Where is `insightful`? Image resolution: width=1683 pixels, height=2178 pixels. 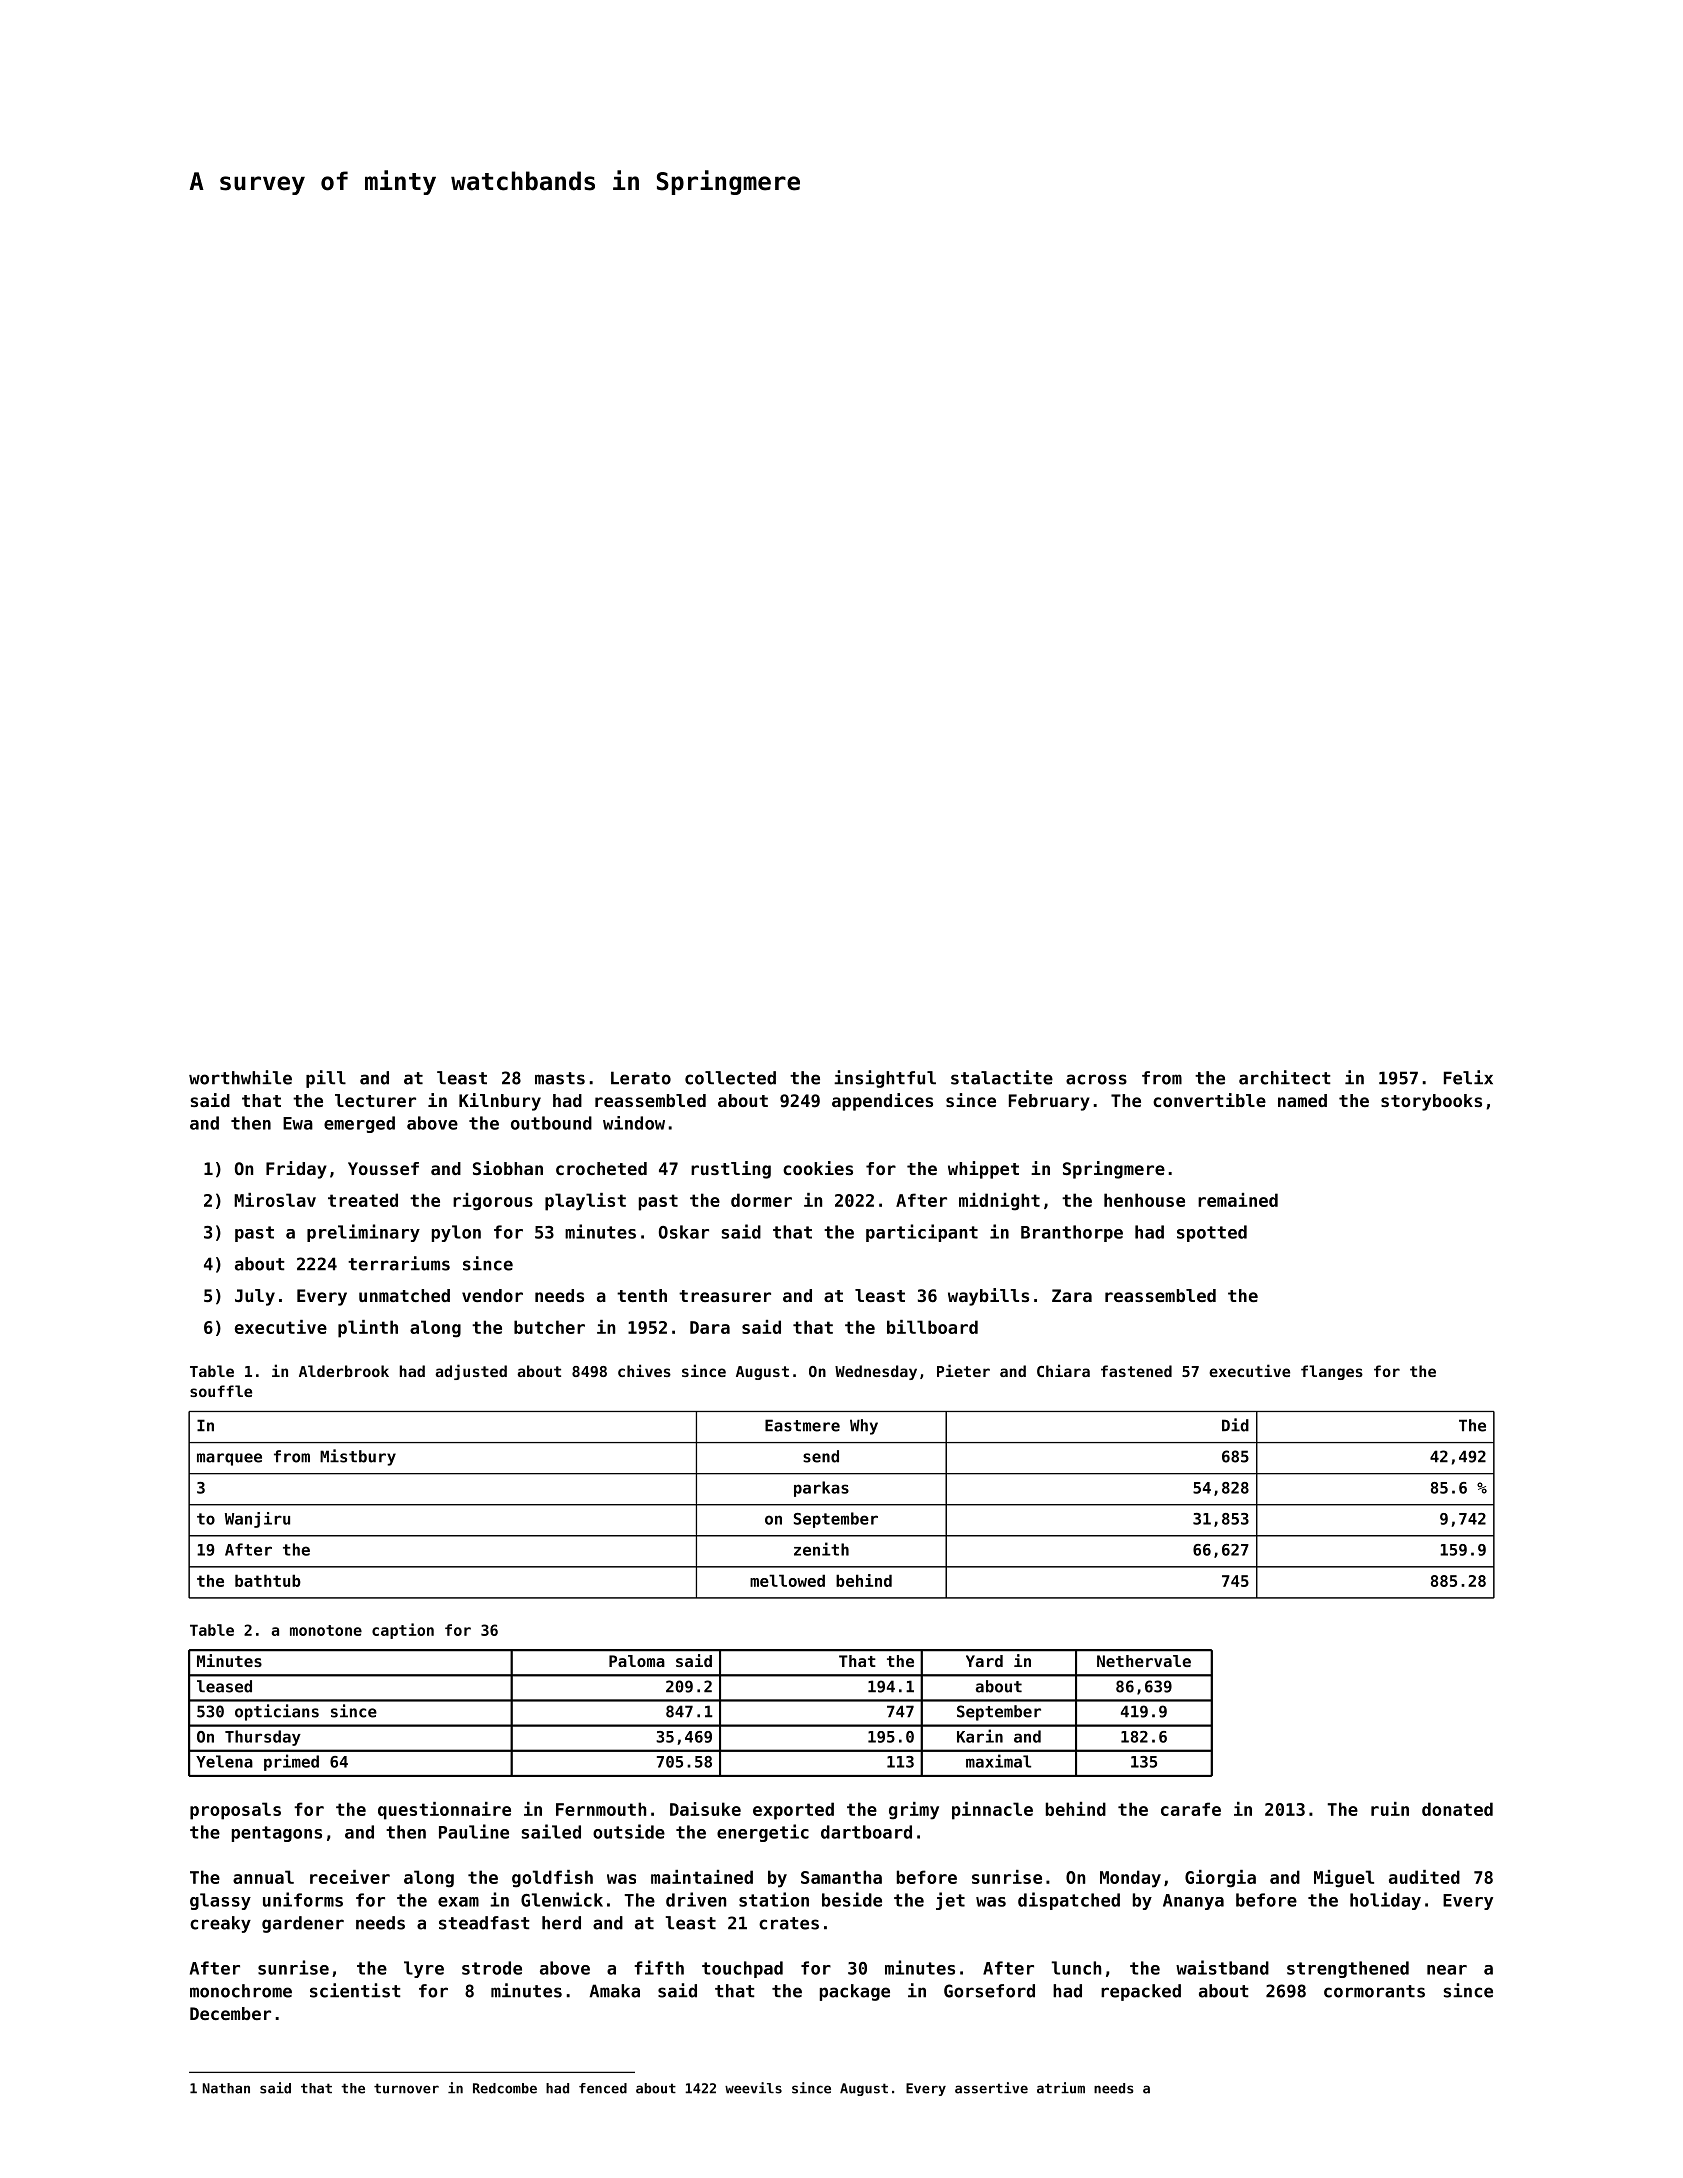
insightful is located at coordinates (885, 1079).
